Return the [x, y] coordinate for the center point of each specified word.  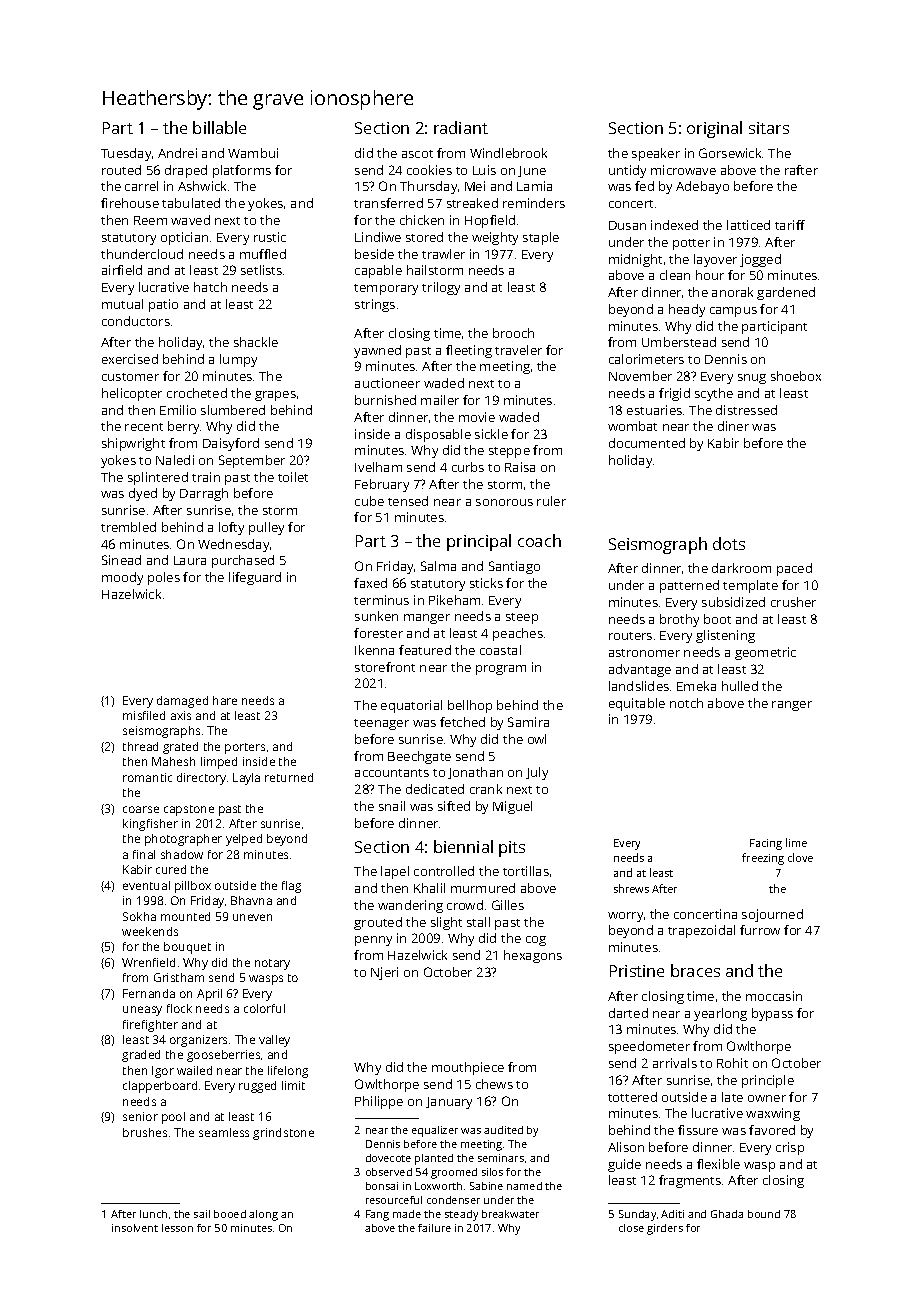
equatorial [411, 706]
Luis [484, 170]
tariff [790, 225]
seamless [224, 1132]
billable [219, 127]
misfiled [144, 715]
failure [434, 1228]
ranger [792, 706]
